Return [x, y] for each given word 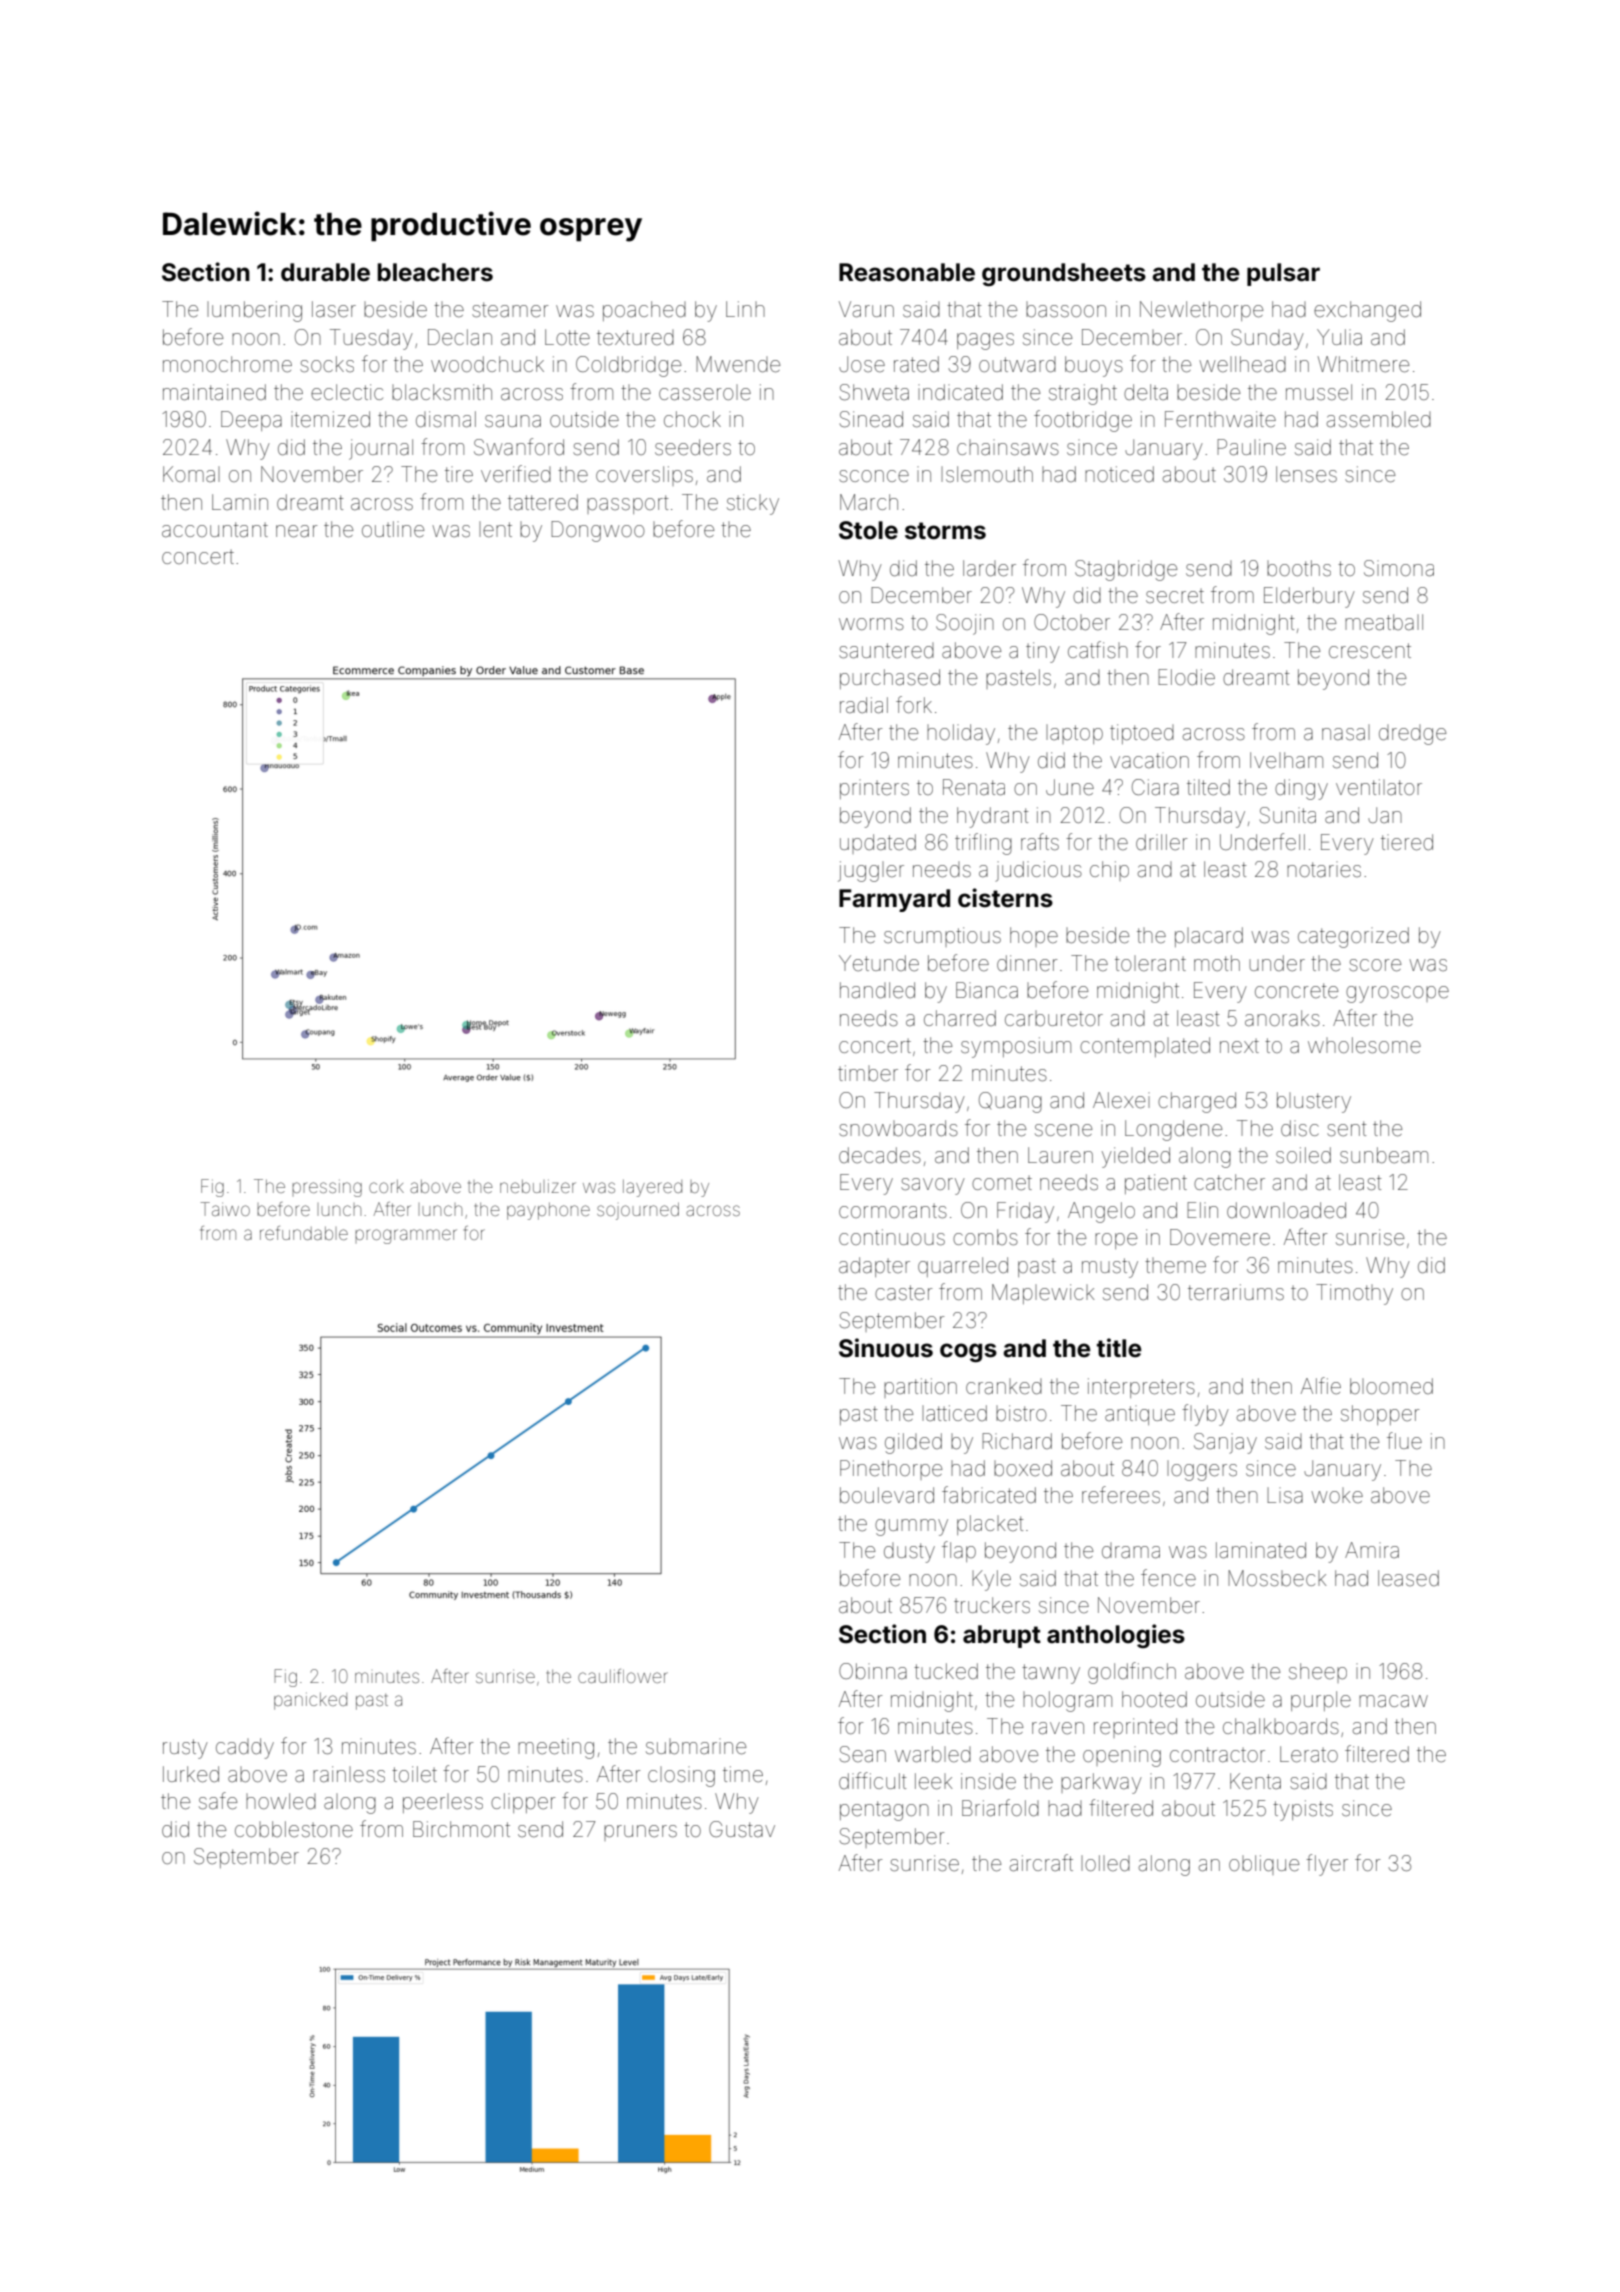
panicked [310, 1701]
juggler [871, 871]
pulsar [1283, 274]
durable [325, 272]
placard [1209, 937]
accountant [215, 529]
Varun [866, 309]
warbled [933, 1754]
